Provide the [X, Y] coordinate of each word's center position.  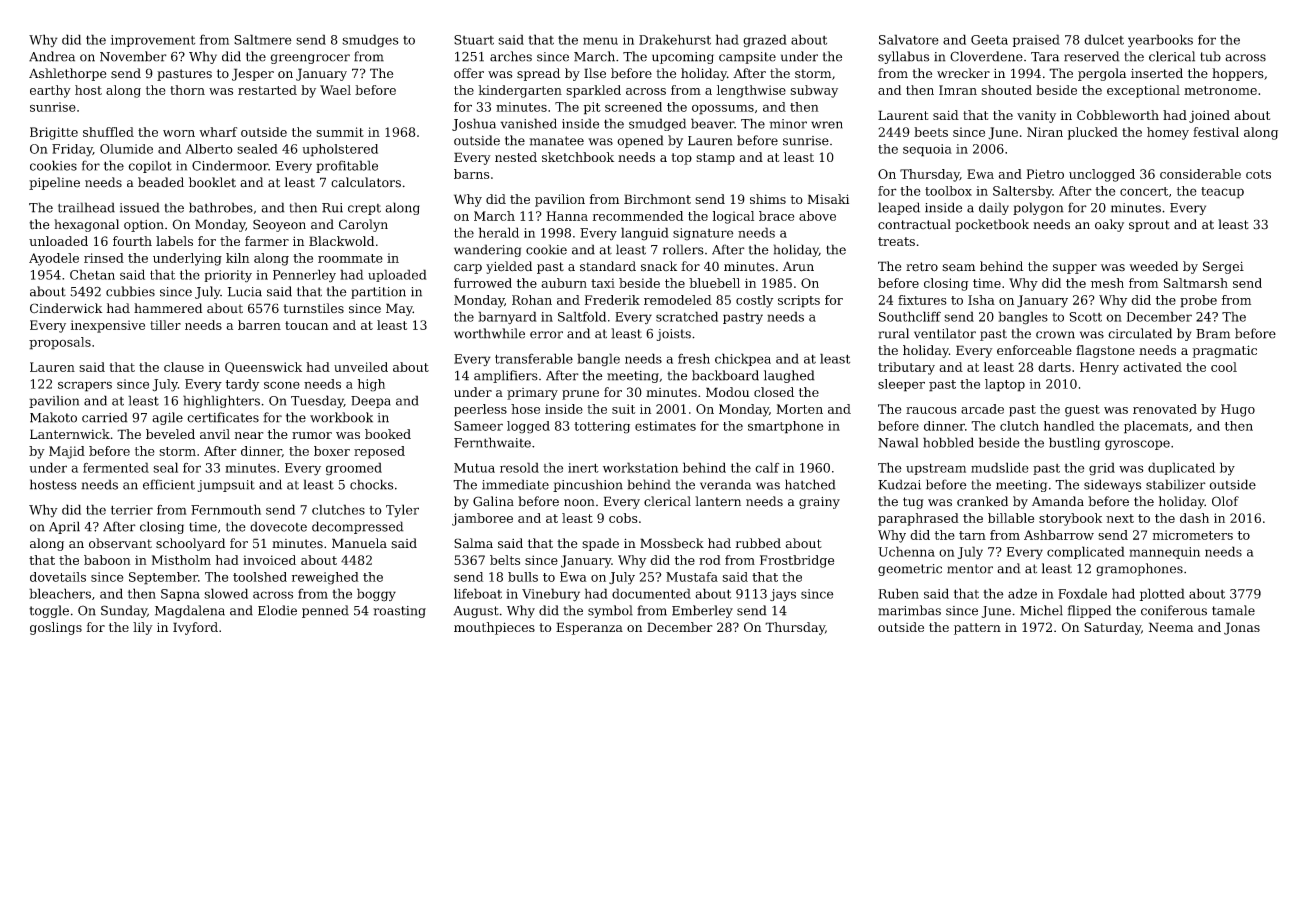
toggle [49, 611]
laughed [789, 376]
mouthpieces [494, 628]
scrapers [85, 386]
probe [1198, 301]
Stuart [474, 40]
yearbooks [1160, 41]
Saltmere [263, 39]
